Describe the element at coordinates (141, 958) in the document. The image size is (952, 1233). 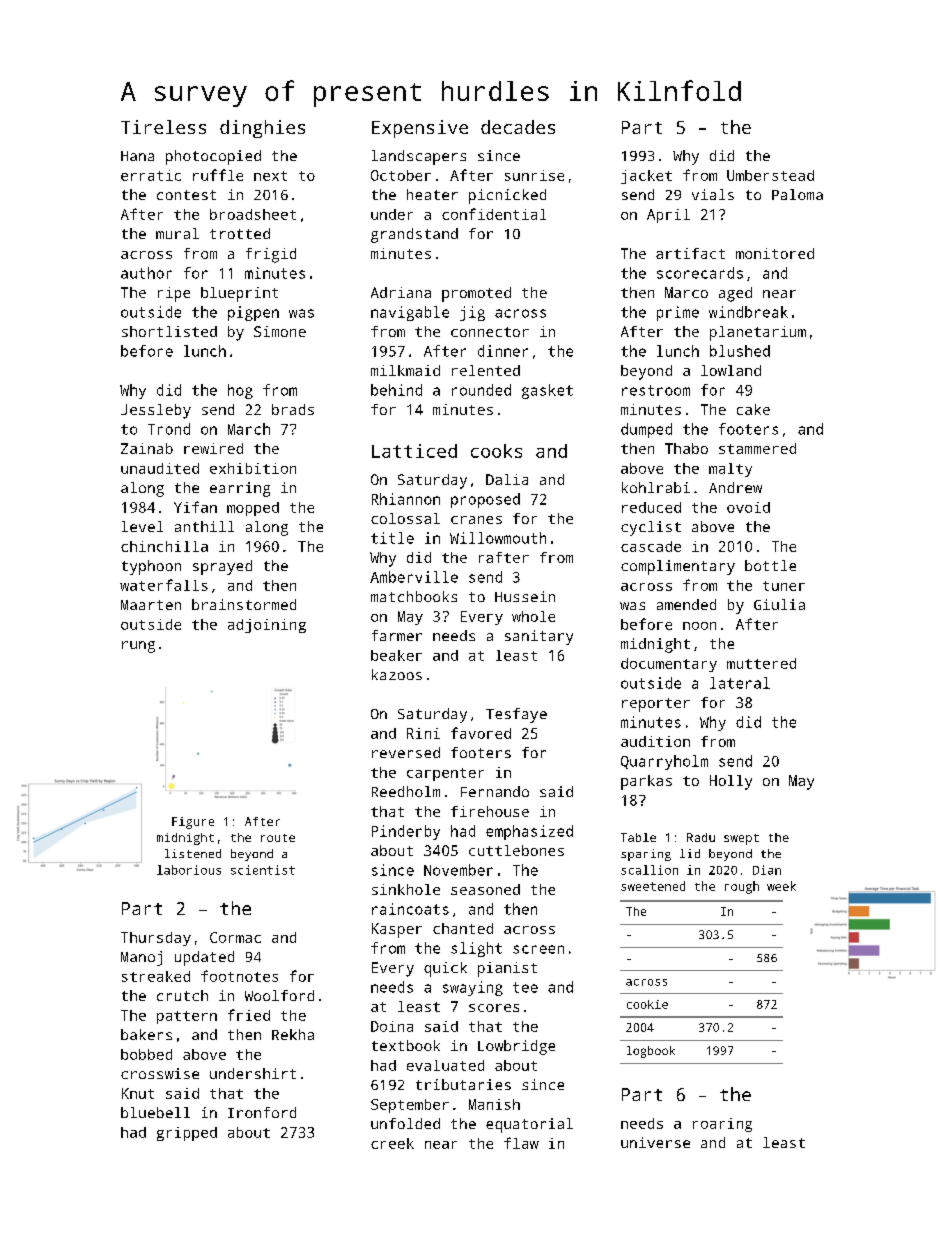
I see `Manoj` at that location.
